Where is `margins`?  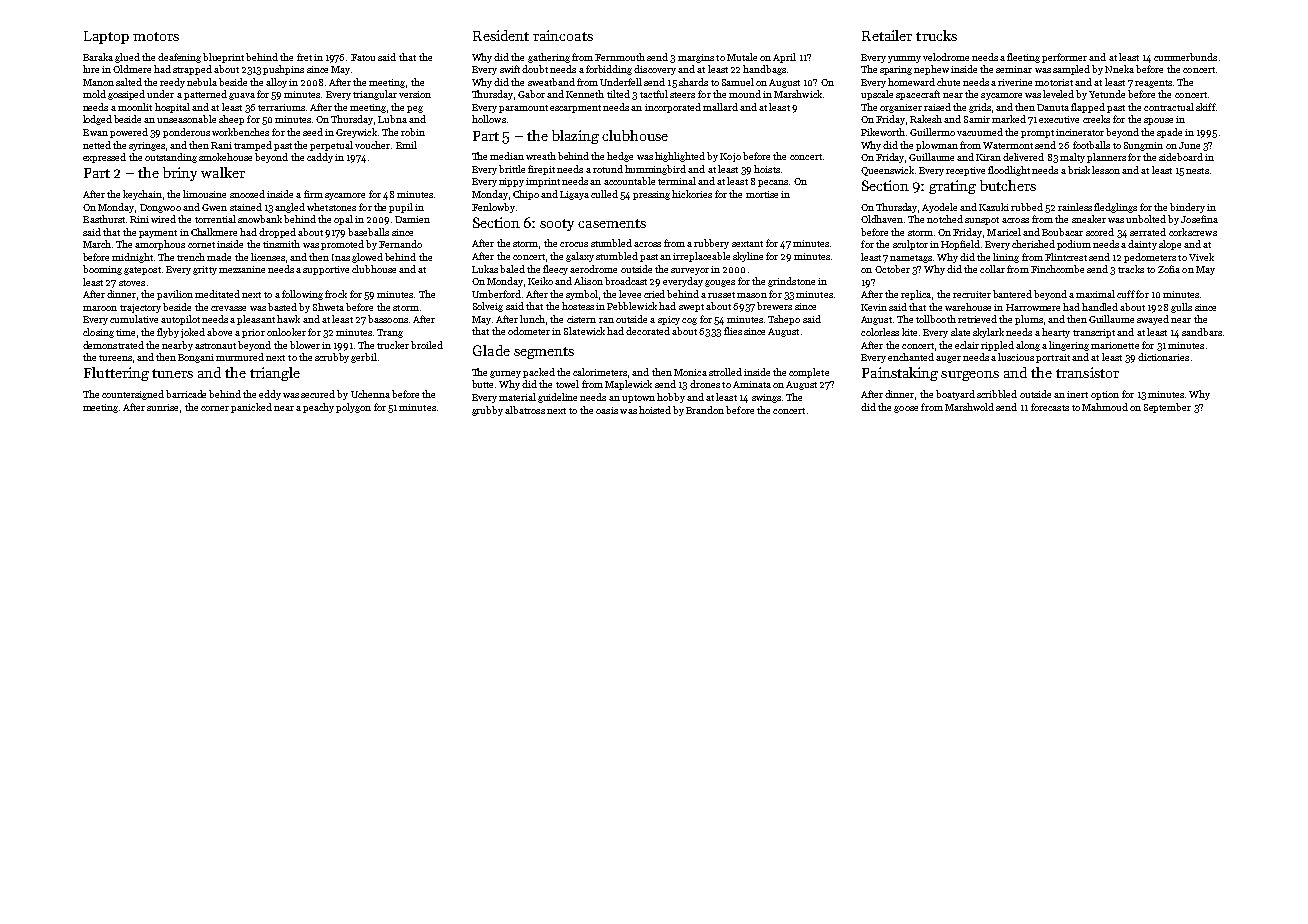 margins is located at coordinates (696, 58).
